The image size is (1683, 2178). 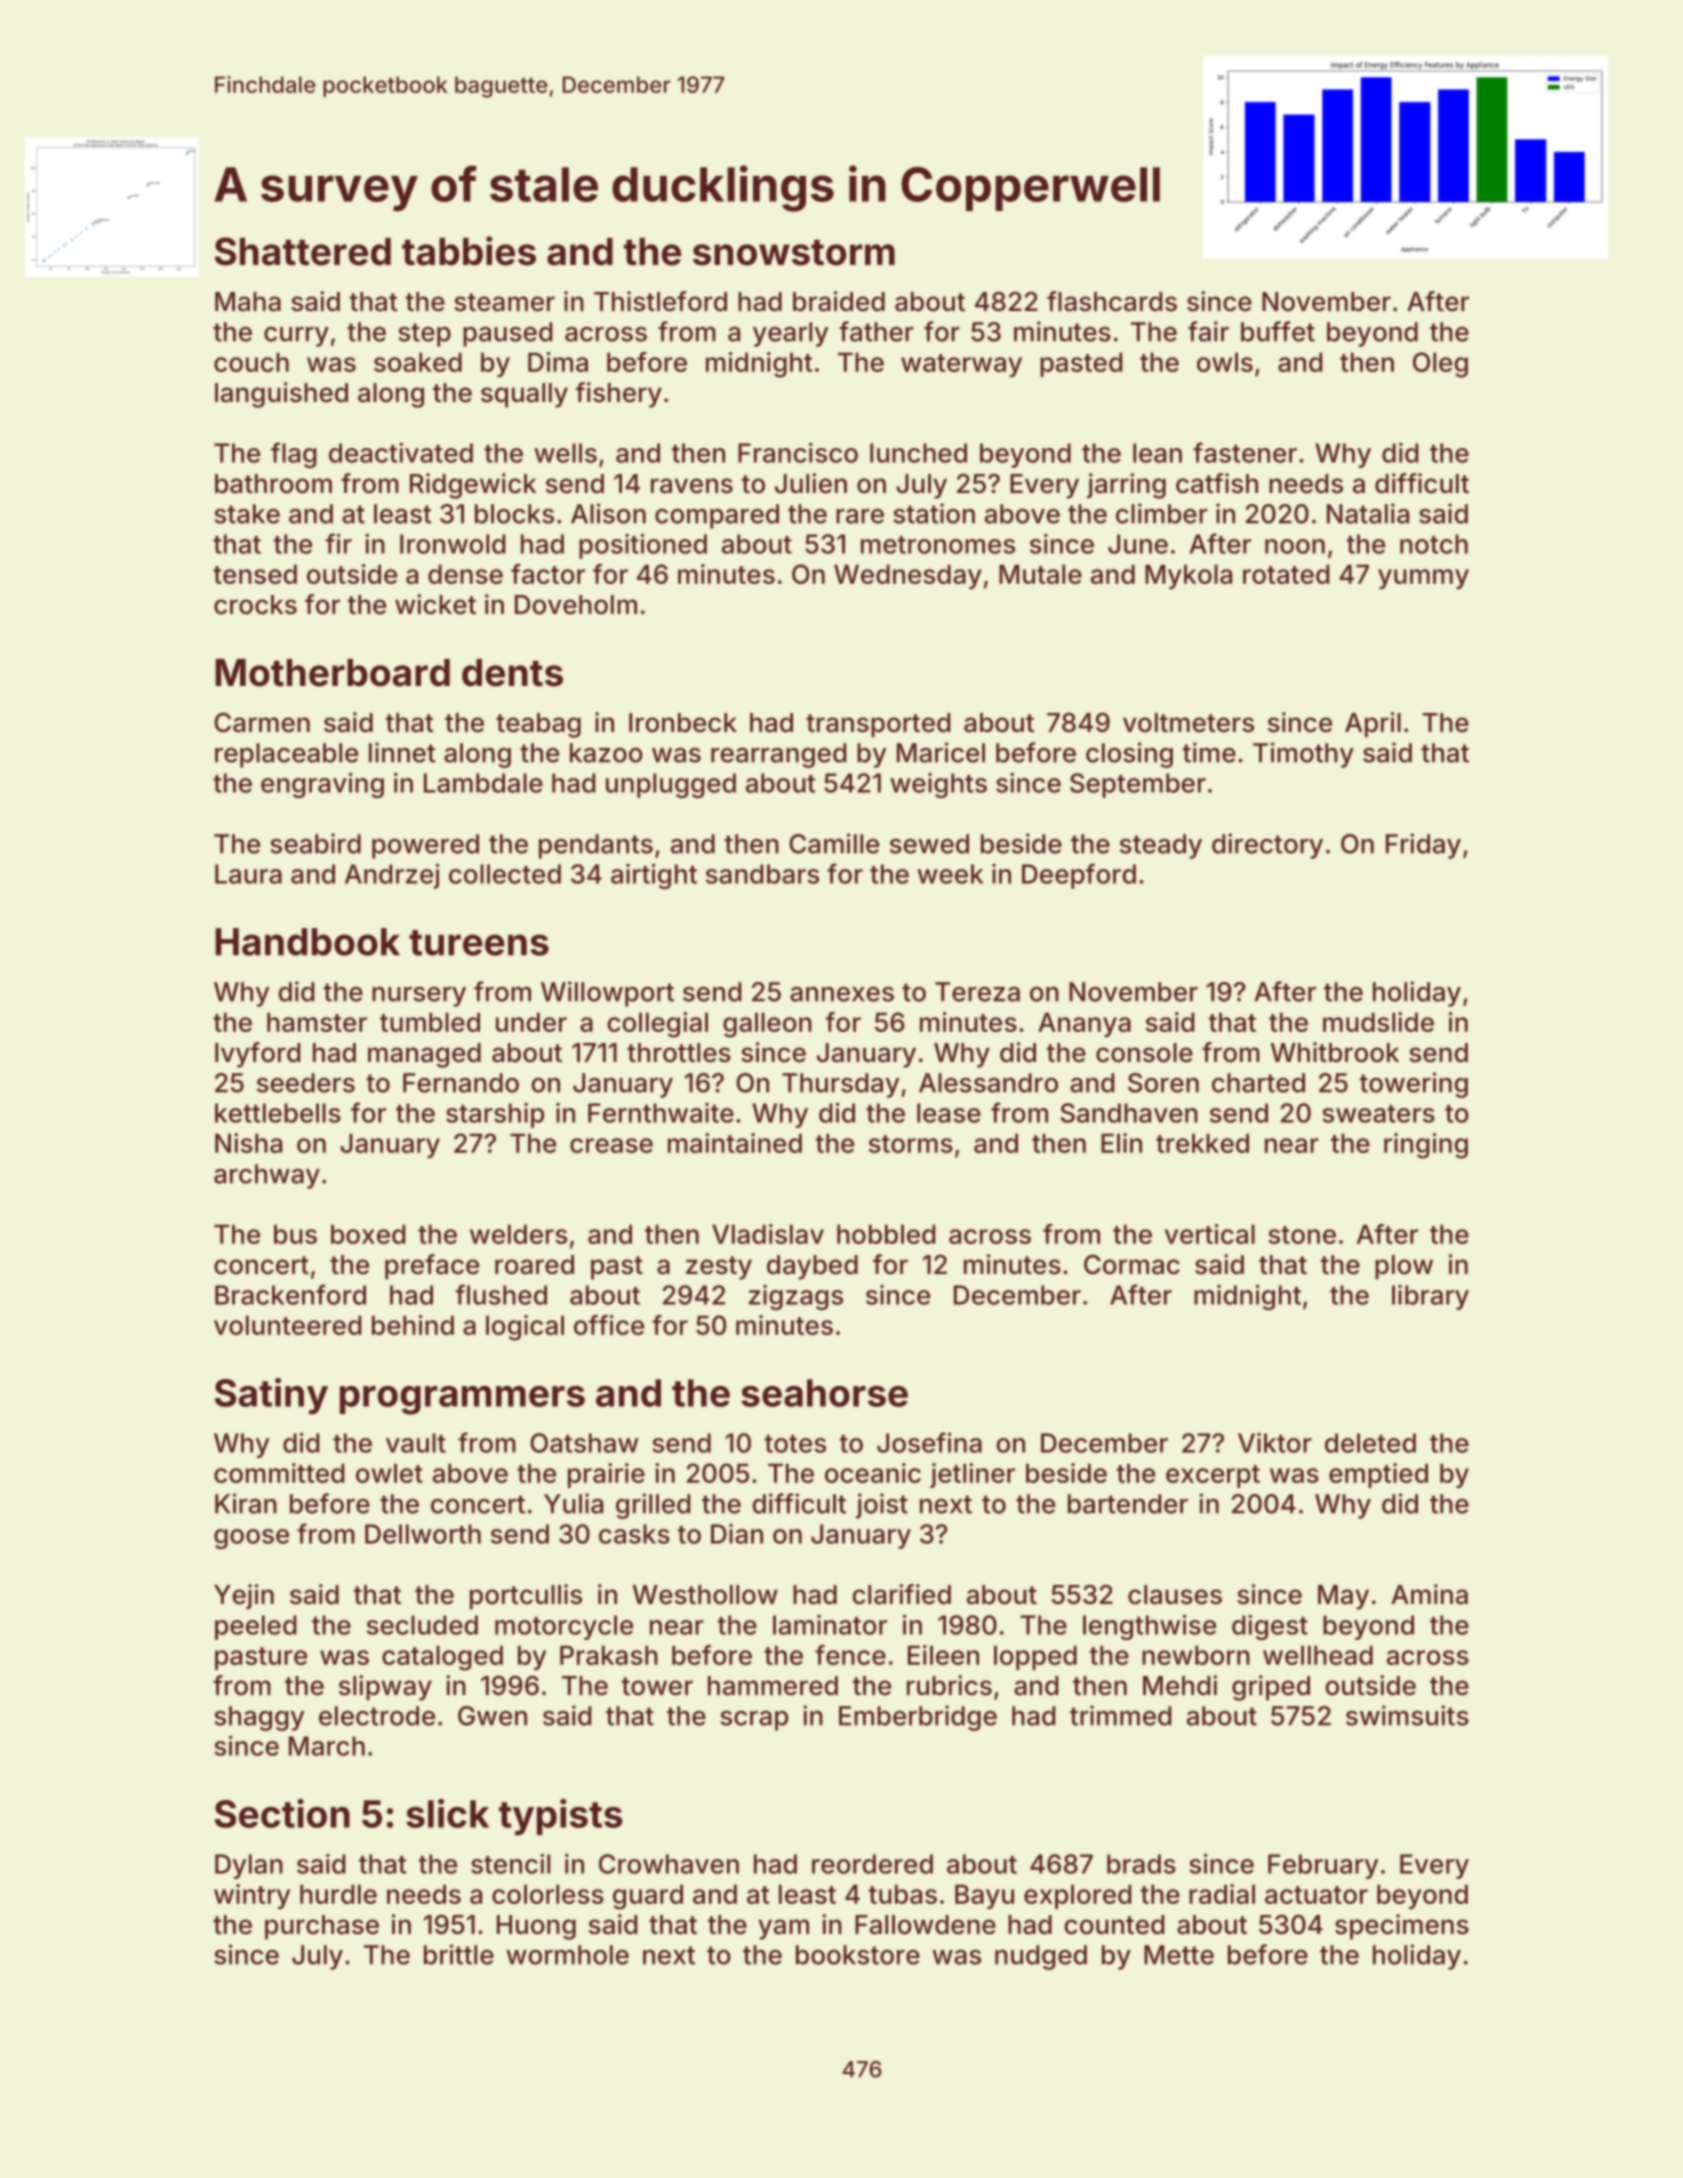 I want to click on Ironbeck, so click(x=683, y=723).
